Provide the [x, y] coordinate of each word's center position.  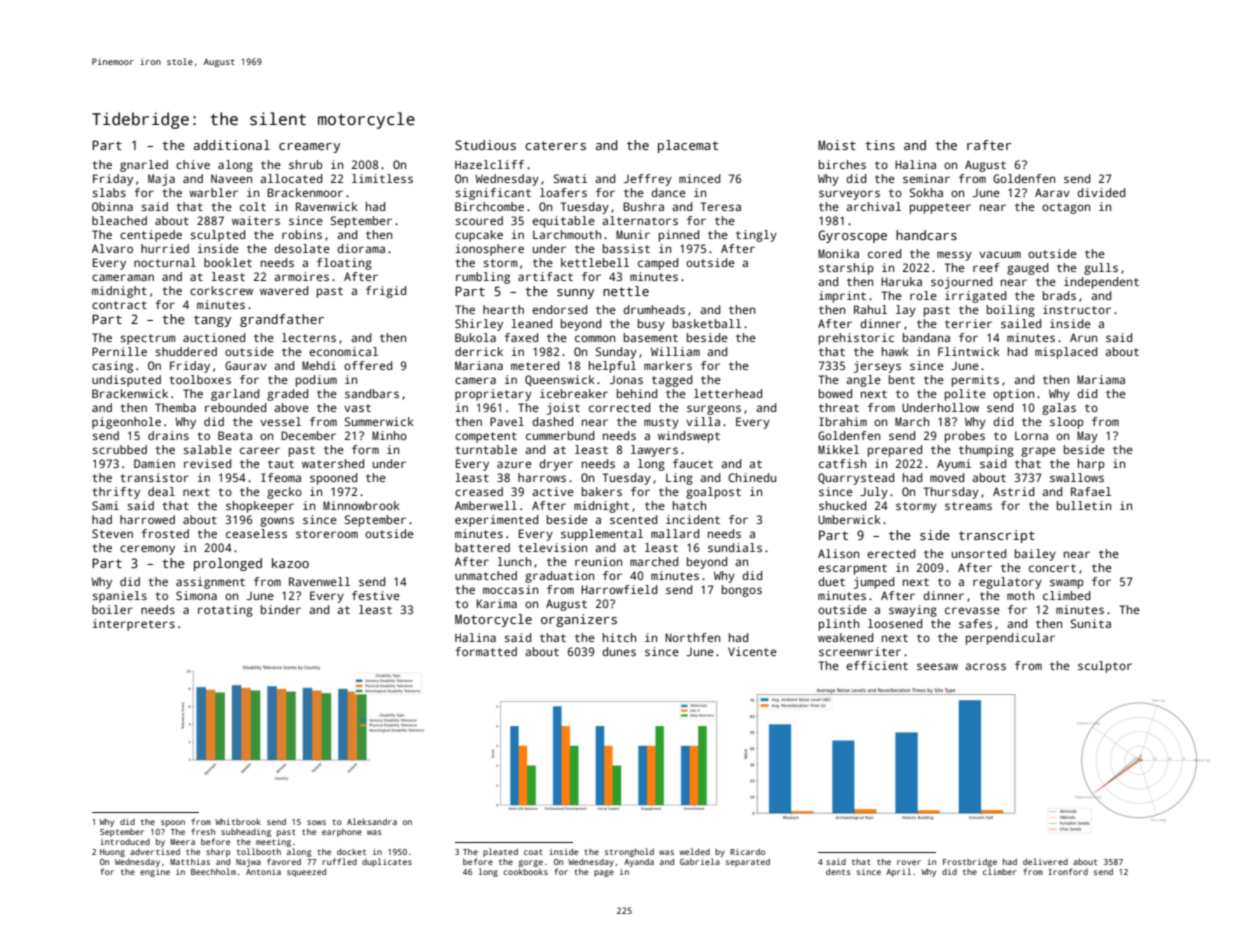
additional [232, 145]
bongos [742, 591]
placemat [688, 146]
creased [479, 491]
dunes [619, 651]
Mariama [1101, 379]
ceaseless [256, 533]
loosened [895, 623]
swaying [913, 611]
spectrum [148, 339]
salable [208, 449]
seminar [926, 178]
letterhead [728, 393]
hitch [619, 637]
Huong [112, 853]
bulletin [1084, 505]
